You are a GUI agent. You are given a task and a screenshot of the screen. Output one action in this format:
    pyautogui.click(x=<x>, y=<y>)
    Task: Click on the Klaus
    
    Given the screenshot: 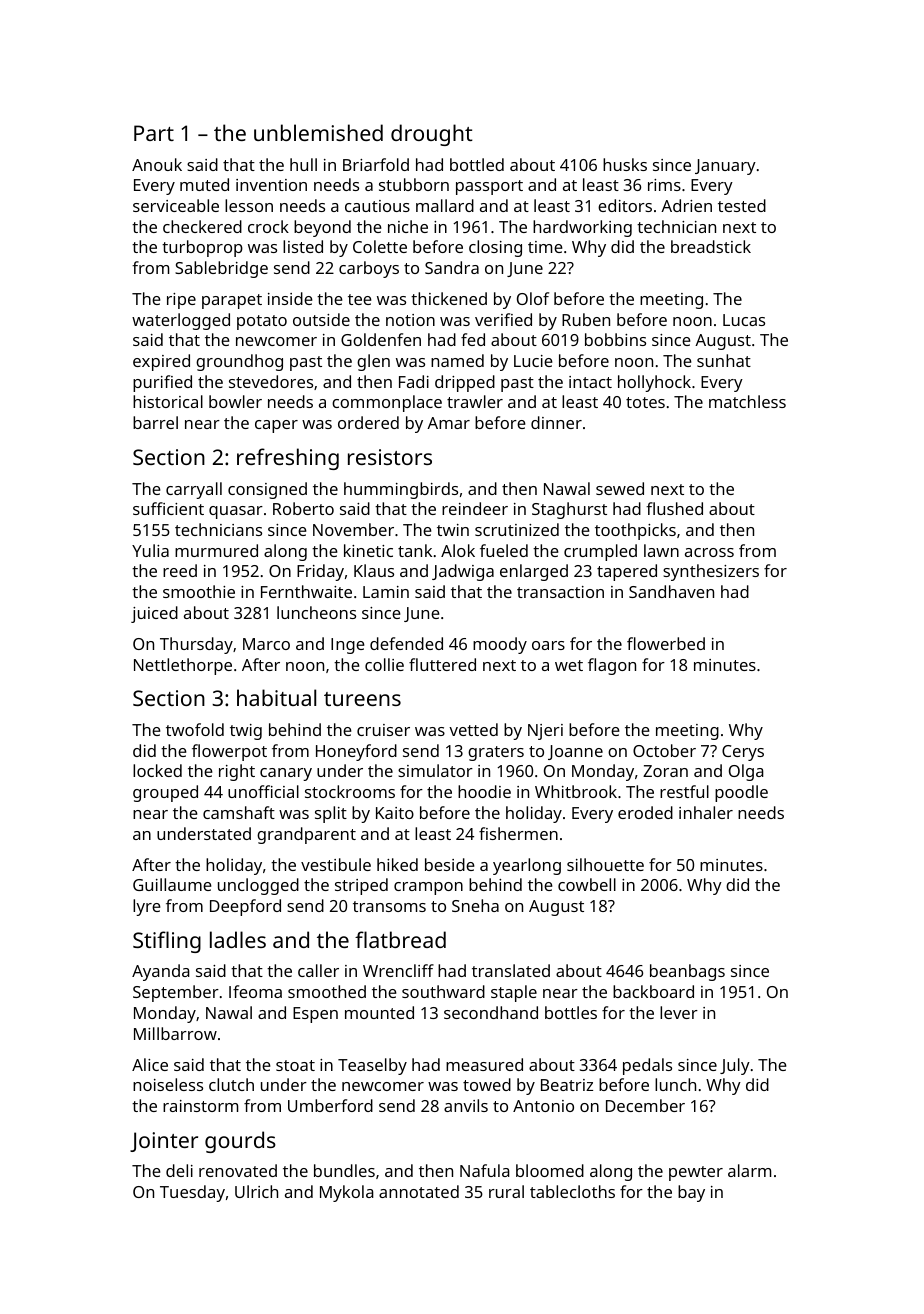 What is the action you would take?
    pyautogui.click(x=374, y=570)
